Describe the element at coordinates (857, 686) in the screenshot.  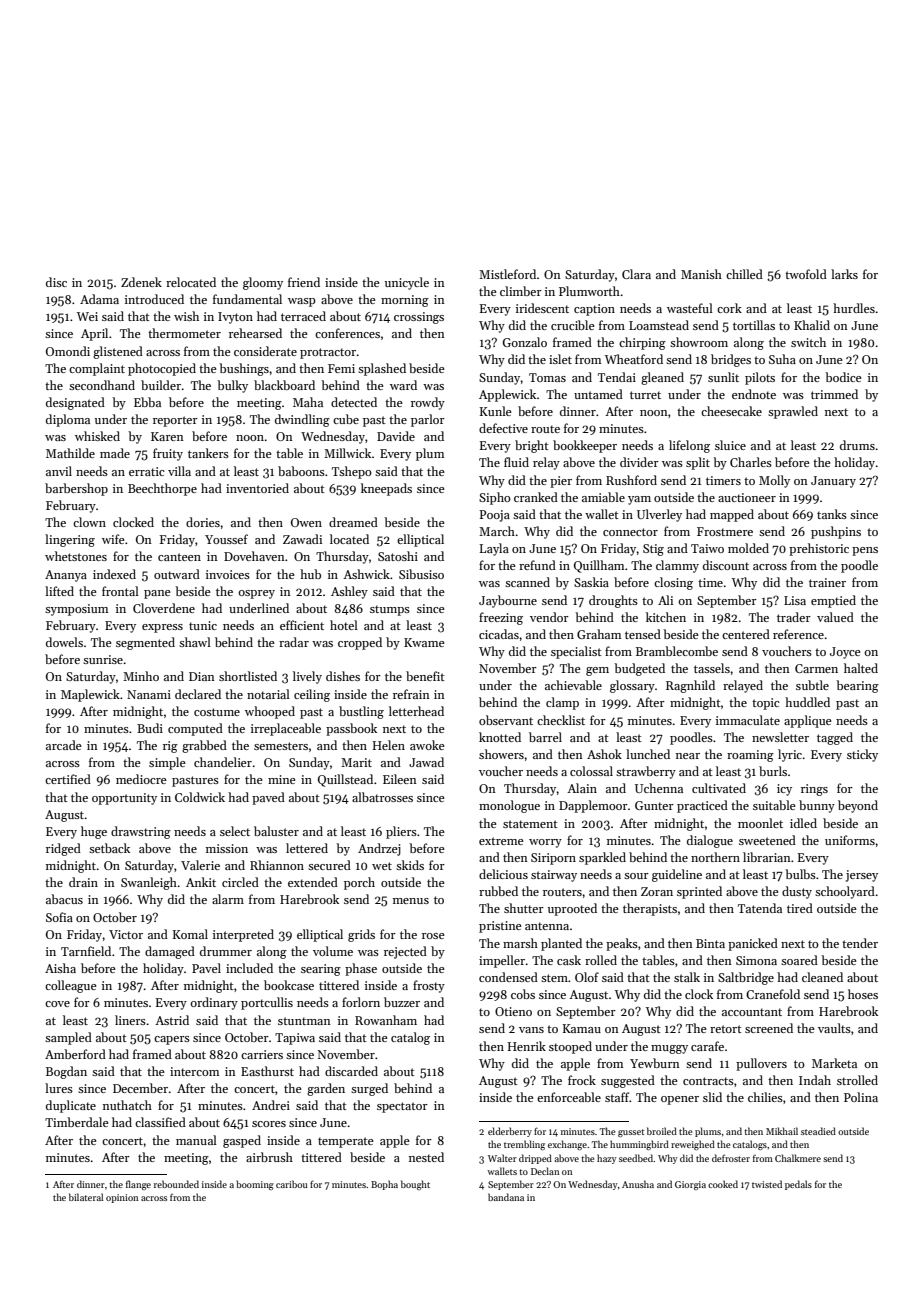
I see `bearing` at that location.
